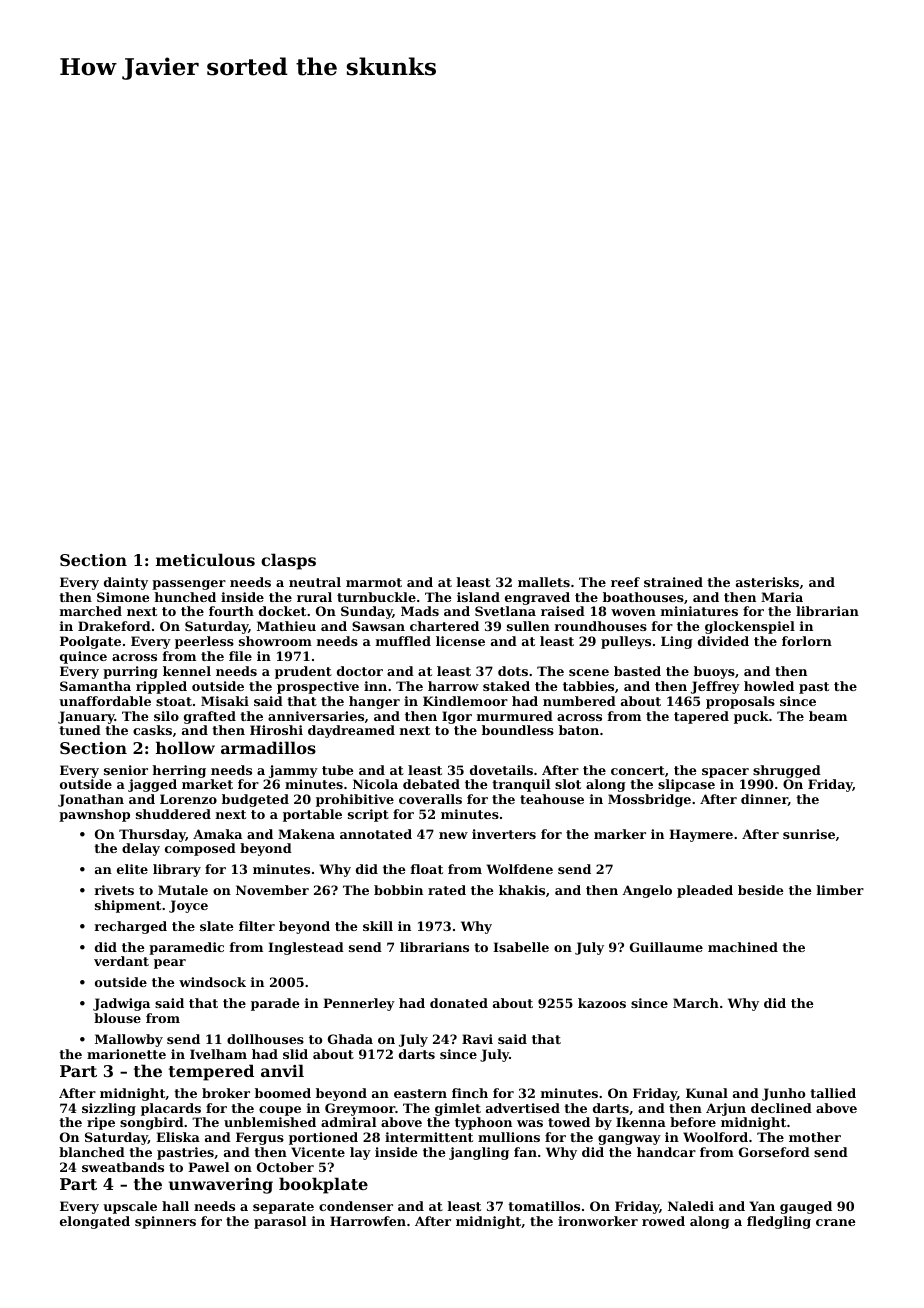  I want to click on blanched, so click(92, 1152).
